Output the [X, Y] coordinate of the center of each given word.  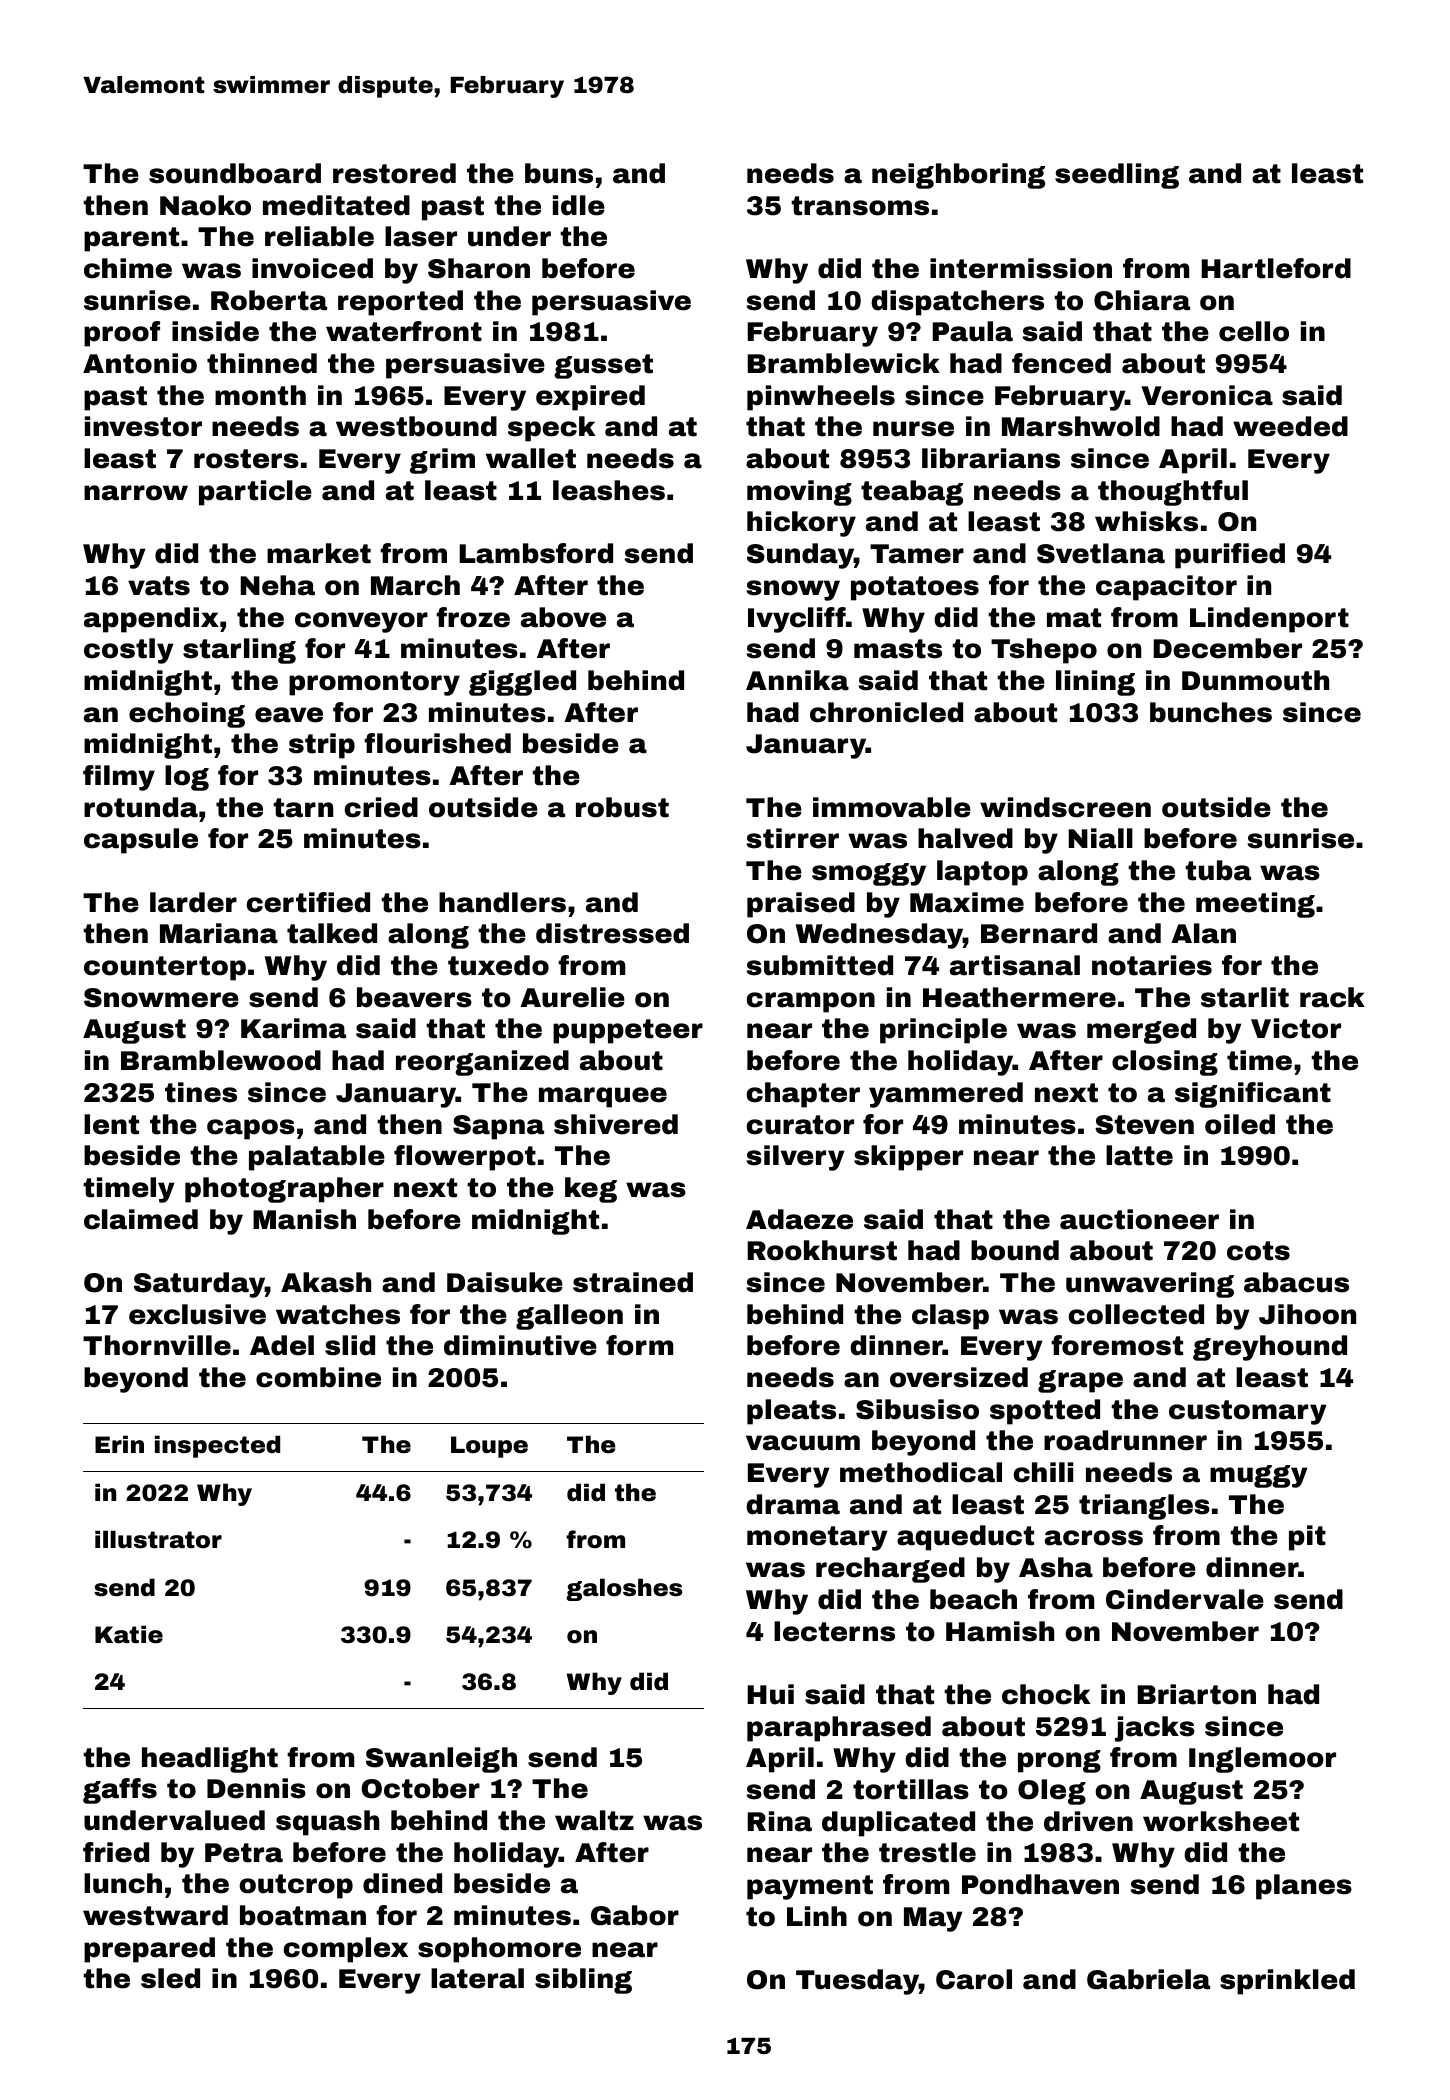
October [420, 1788]
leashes [609, 490]
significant [1253, 1095]
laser [421, 236]
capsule [141, 841]
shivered [616, 1124]
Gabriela [1148, 1979]
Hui [770, 1694]
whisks [1146, 521]
